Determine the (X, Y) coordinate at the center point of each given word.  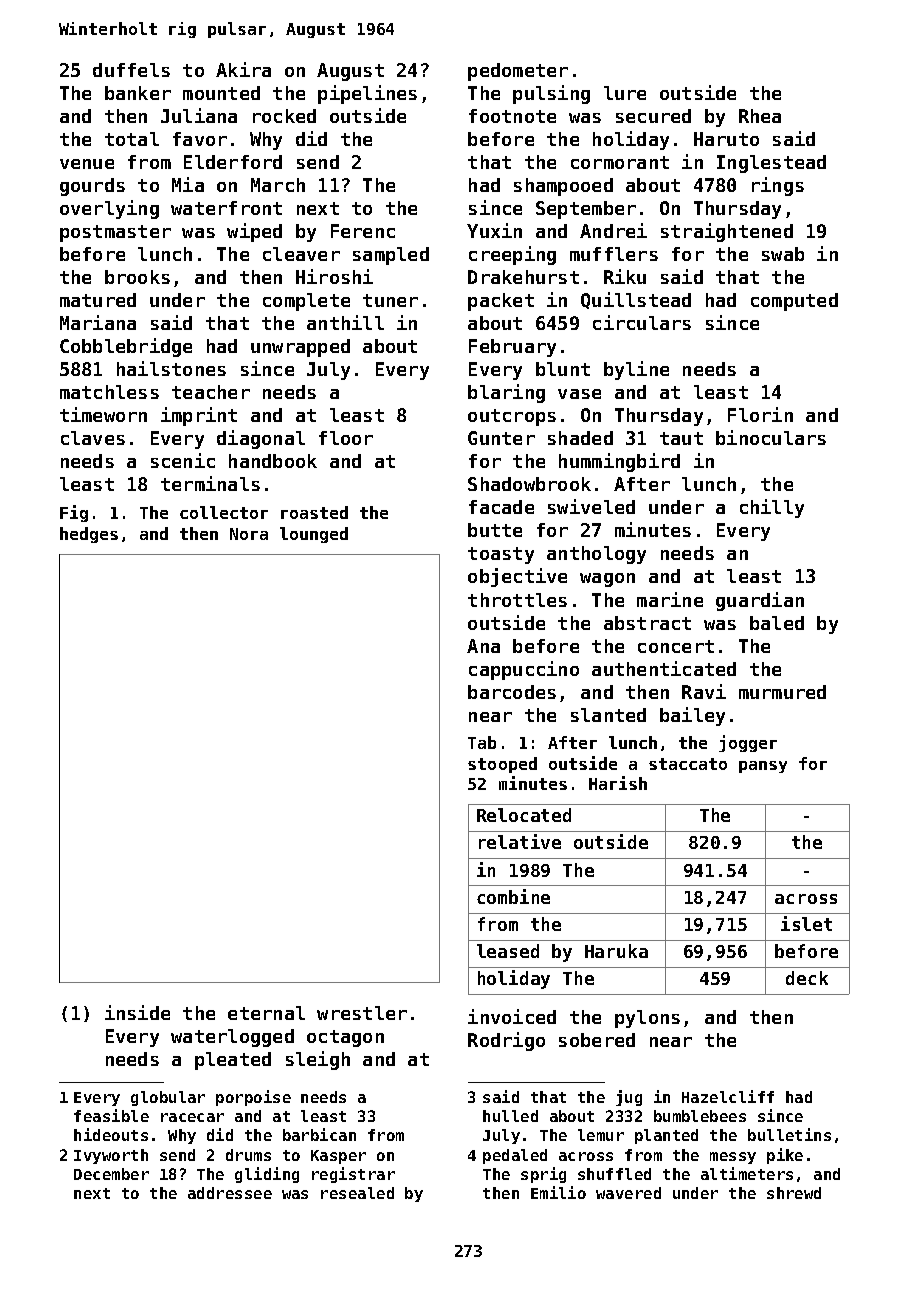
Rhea (760, 116)
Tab (482, 742)
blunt (563, 369)
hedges (89, 535)
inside (137, 1012)
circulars (642, 322)
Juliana (199, 115)
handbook (273, 461)
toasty (501, 555)
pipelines (367, 94)
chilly (772, 508)
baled (777, 623)
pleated (233, 1061)
